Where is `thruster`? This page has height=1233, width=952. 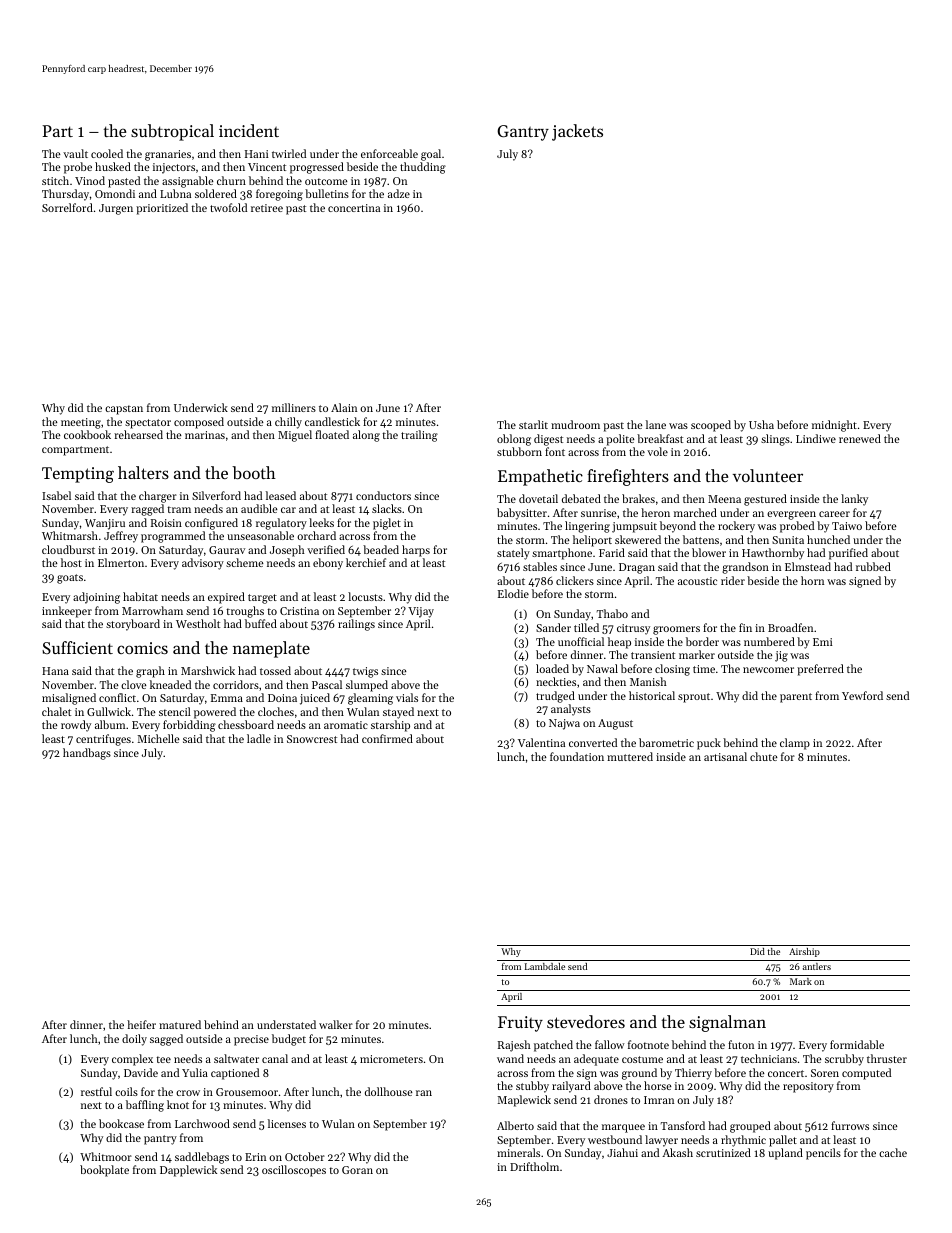 thruster is located at coordinates (887, 1058).
